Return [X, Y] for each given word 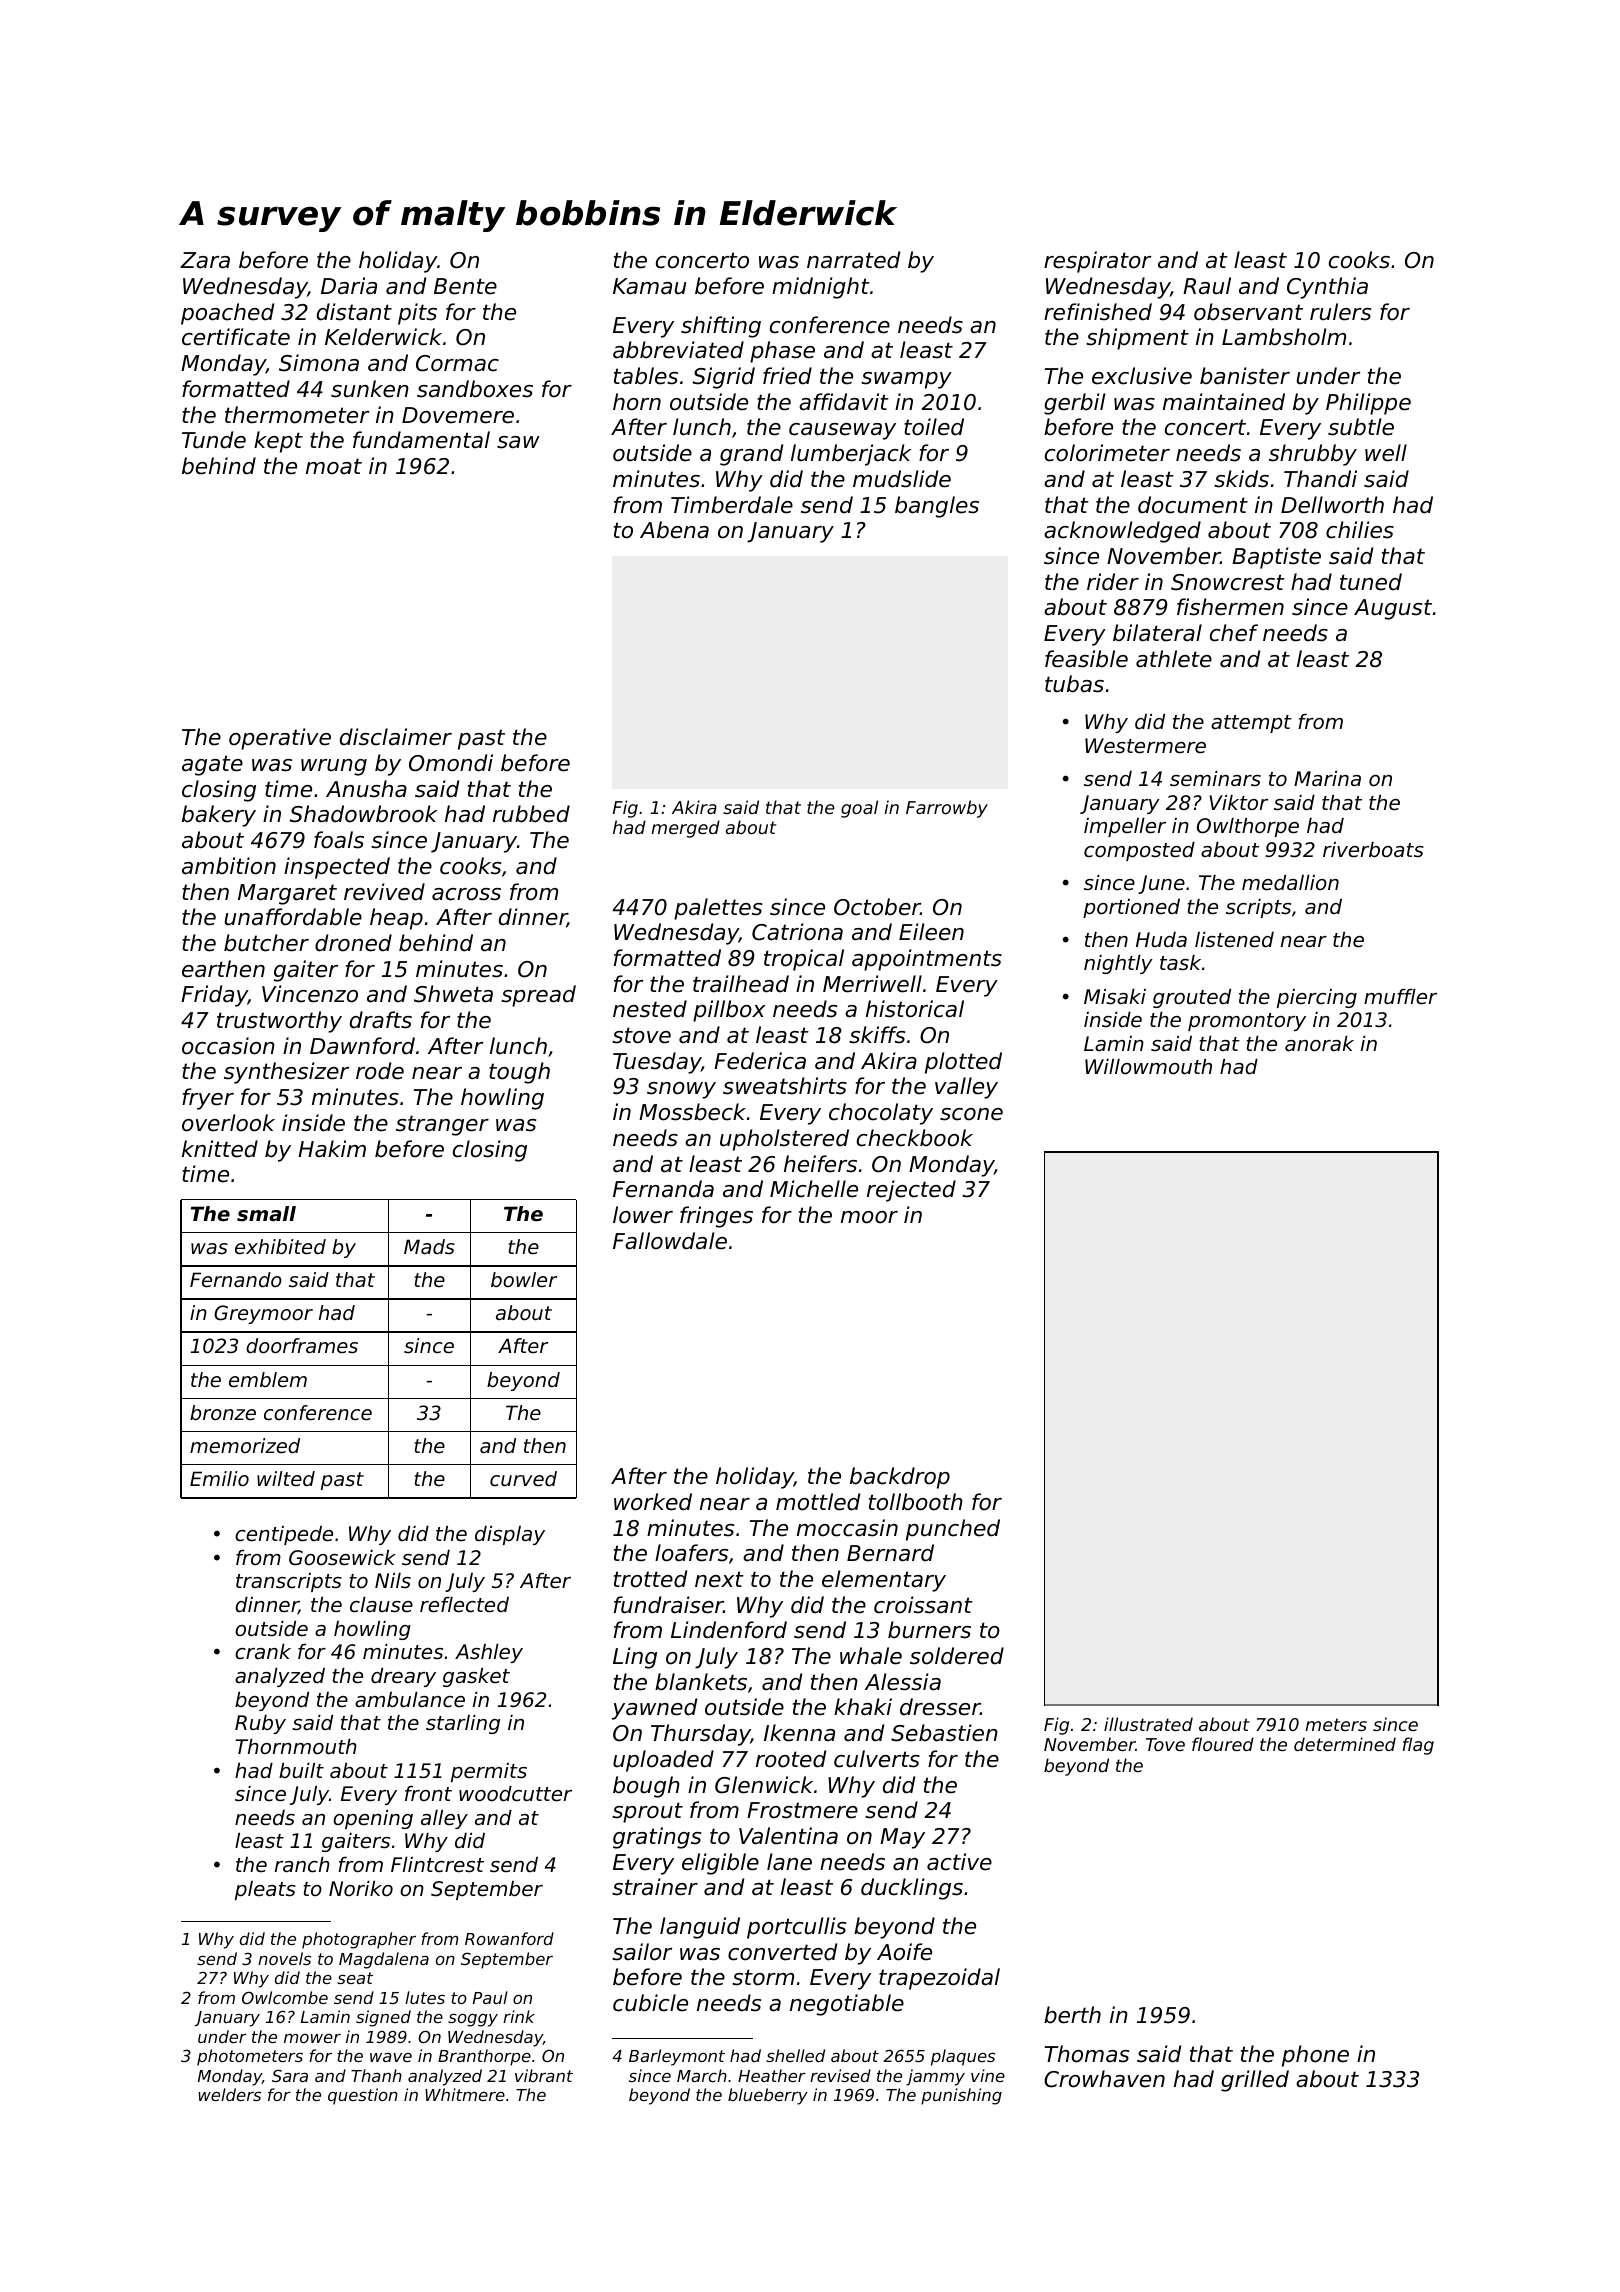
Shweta [453, 994]
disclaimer [396, 737]
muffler [1400, 997]
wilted [286, 1479]
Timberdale [732, 505]
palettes [718, 909]
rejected [911, 1191]
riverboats [1373, 850]
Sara [290, 2075]
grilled [1255, 2081]
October [877, 907]
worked [653, 1502]
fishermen [1230, 607]
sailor [642, 1952]
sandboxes [475, 389]
